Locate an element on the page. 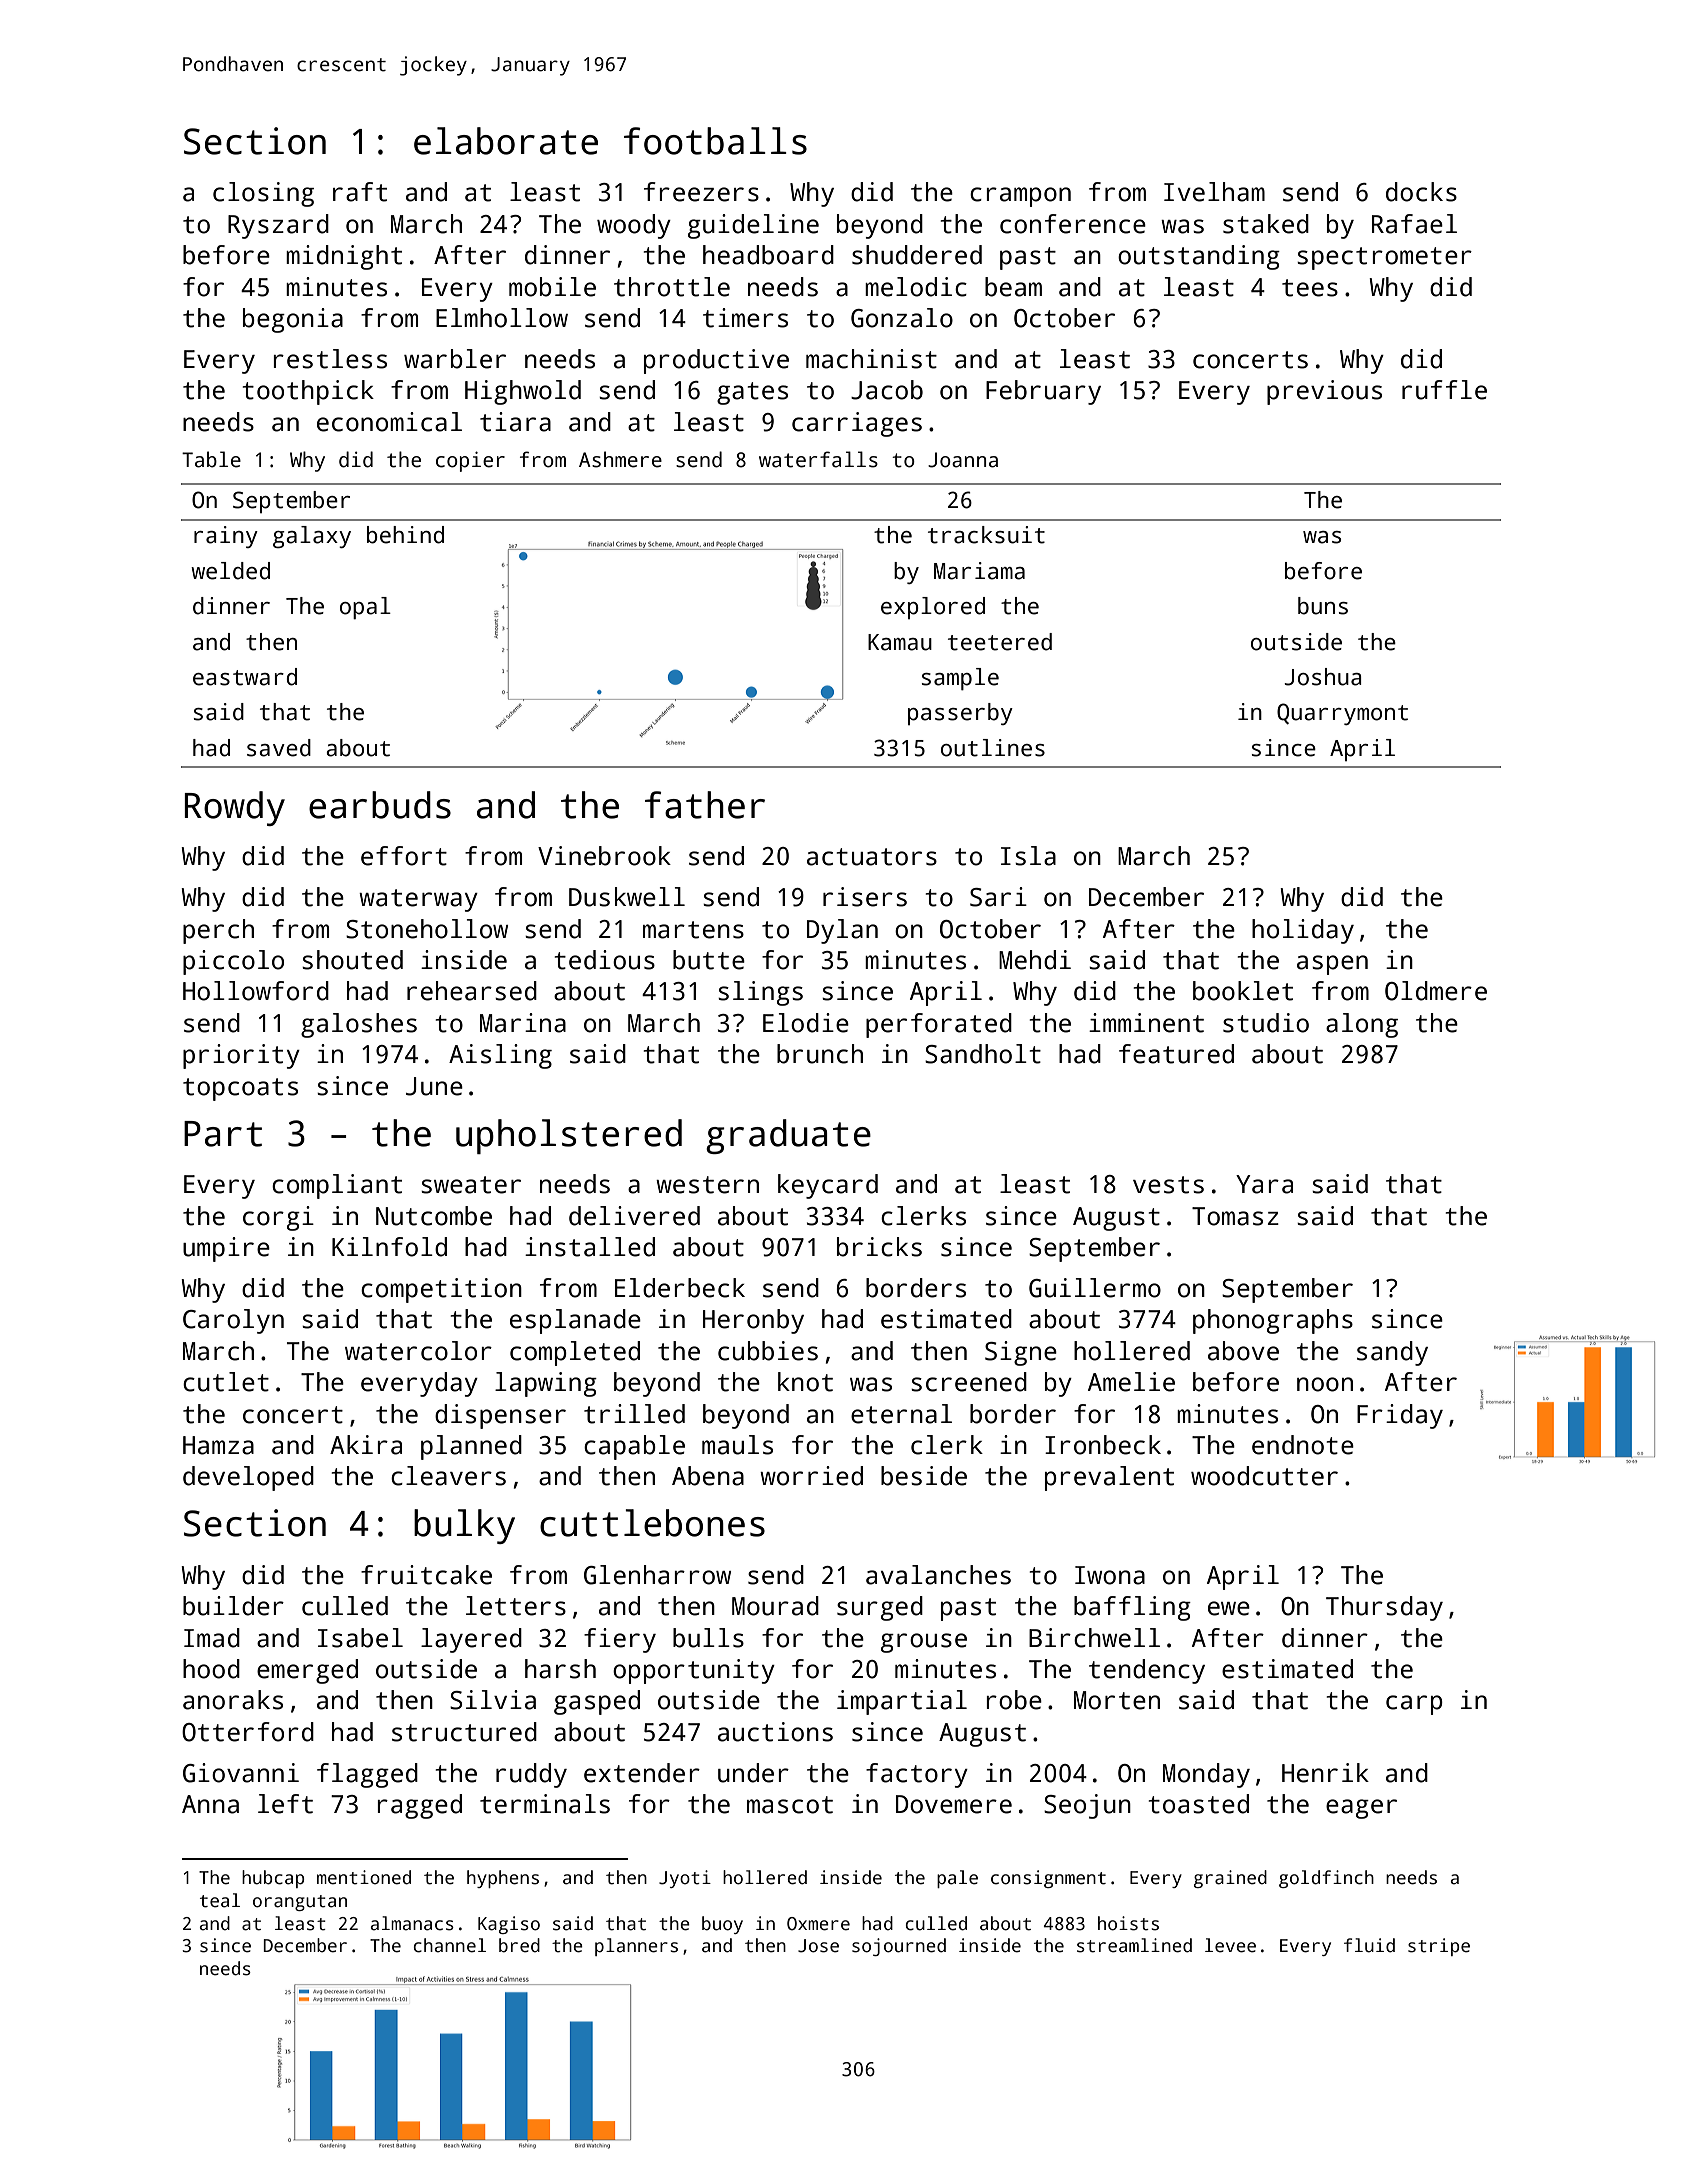 The image size is (1683, 2178). docks is located at coordinates (1421, 192).
